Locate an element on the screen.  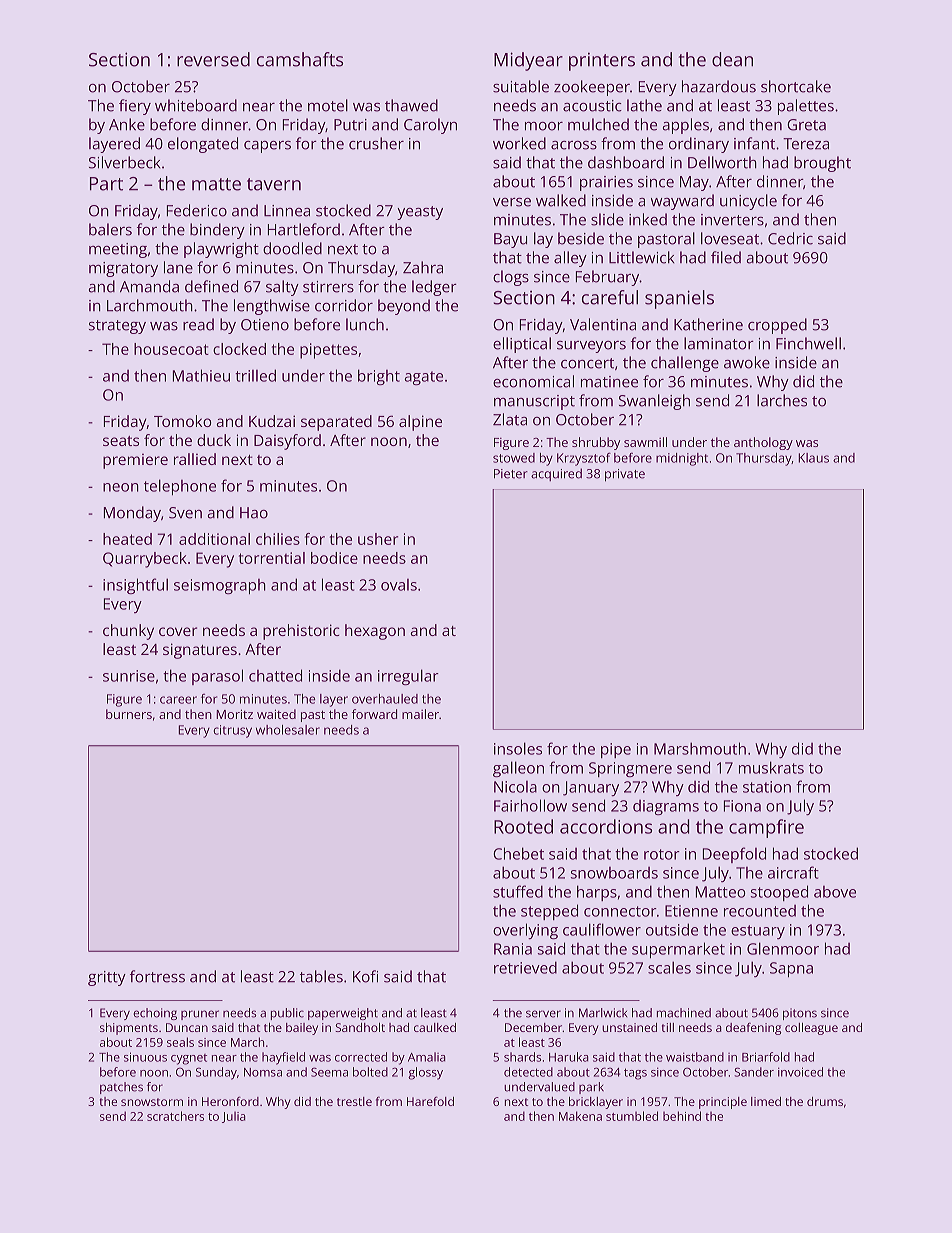
Fairhollow is located at coordinates (530, 805).
